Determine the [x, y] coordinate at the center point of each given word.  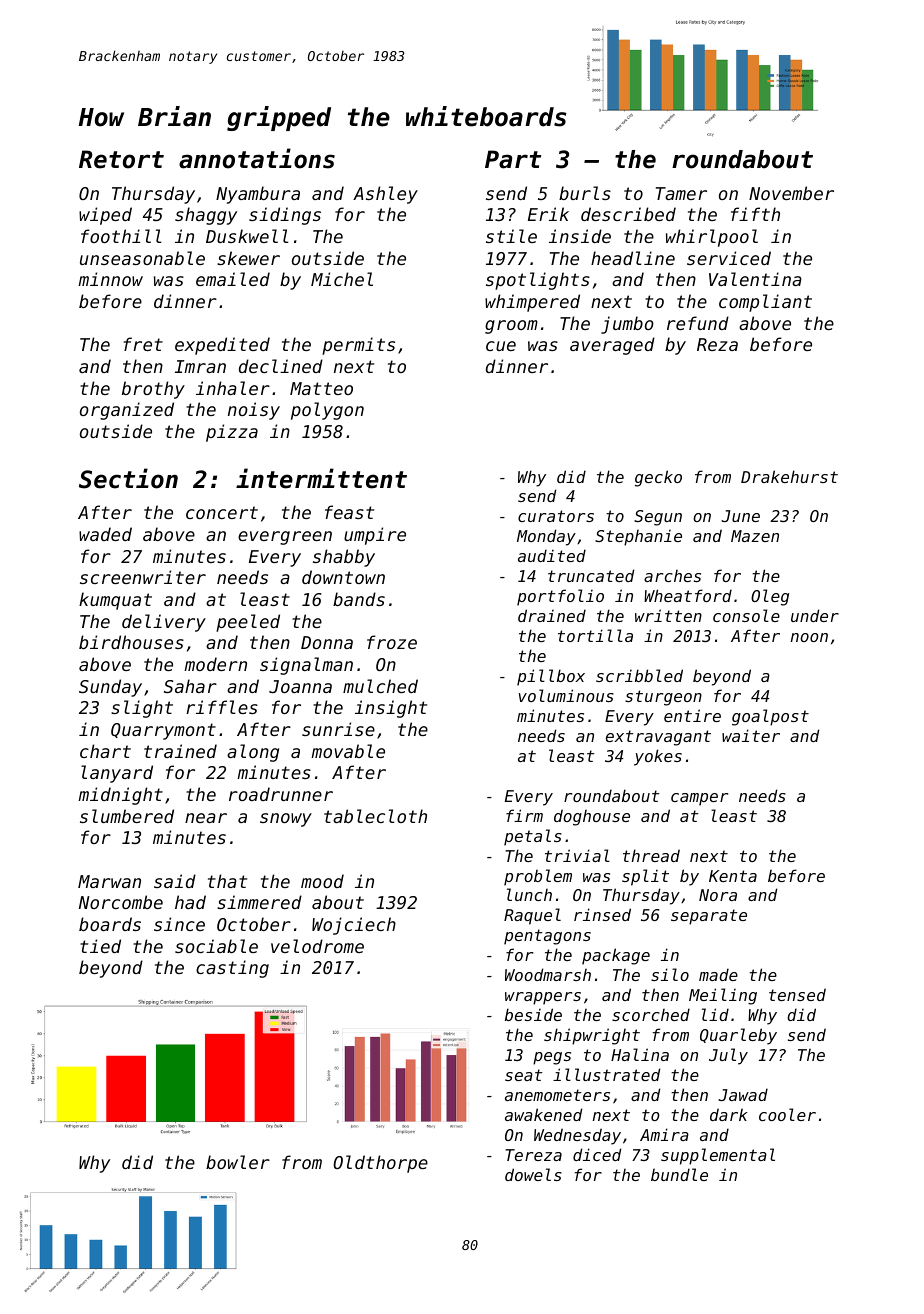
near [206, 818]
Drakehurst [789, 476]
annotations [257, 158]
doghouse [592, 817]
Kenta [733, 876]
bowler [238, 1162]
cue [501, 346]
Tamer [681, 193]
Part [513, 159]
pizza [232, 433]
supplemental [718, 1156]
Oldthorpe [380, 1164]
